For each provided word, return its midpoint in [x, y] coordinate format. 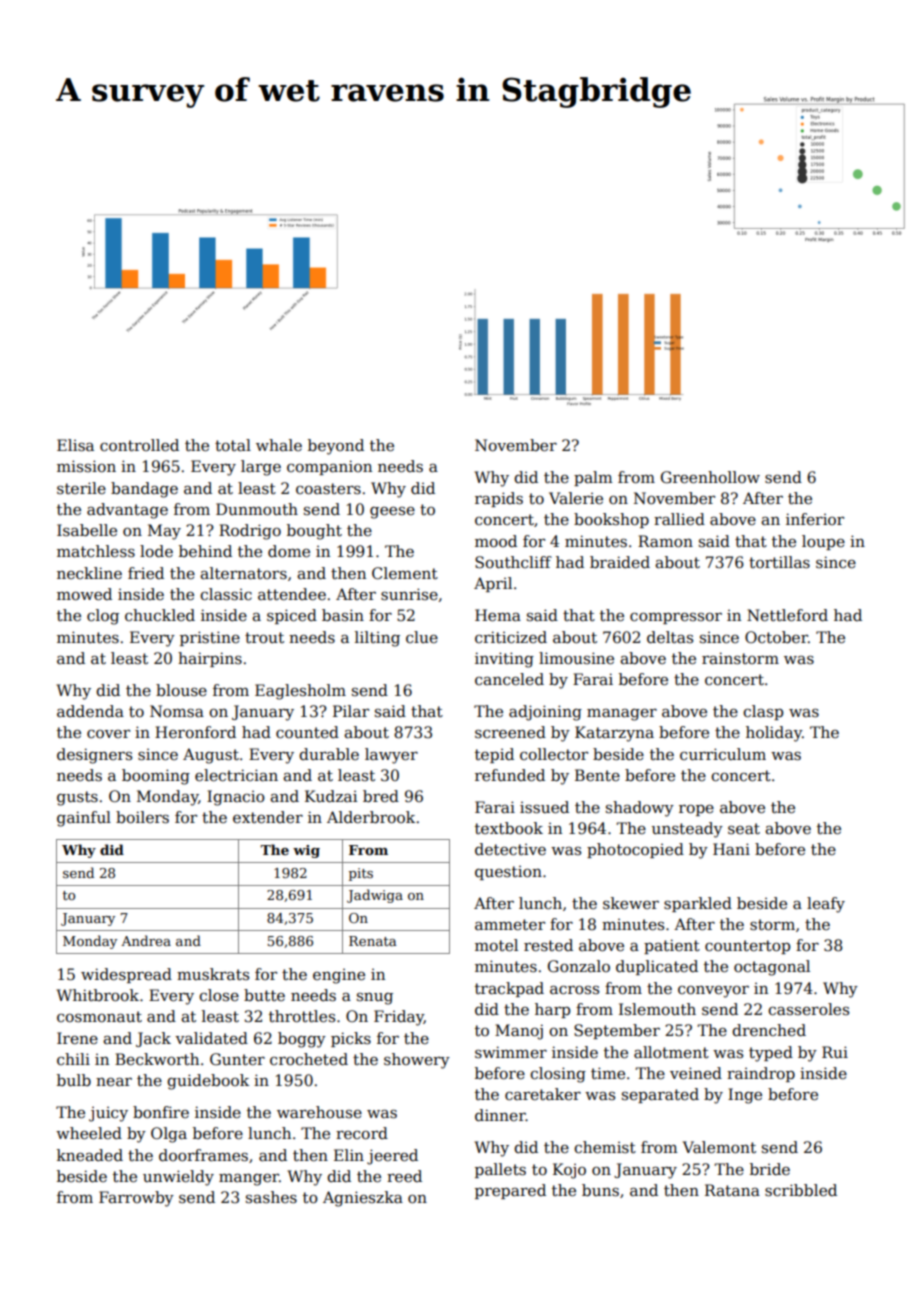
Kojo [569, 1171]
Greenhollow [710, 477]
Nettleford [787, 615]
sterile [81, 488]
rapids [499, 499]
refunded [510, 775]
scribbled [801, 1190]
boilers [142, 817]
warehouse [319, 1112]
